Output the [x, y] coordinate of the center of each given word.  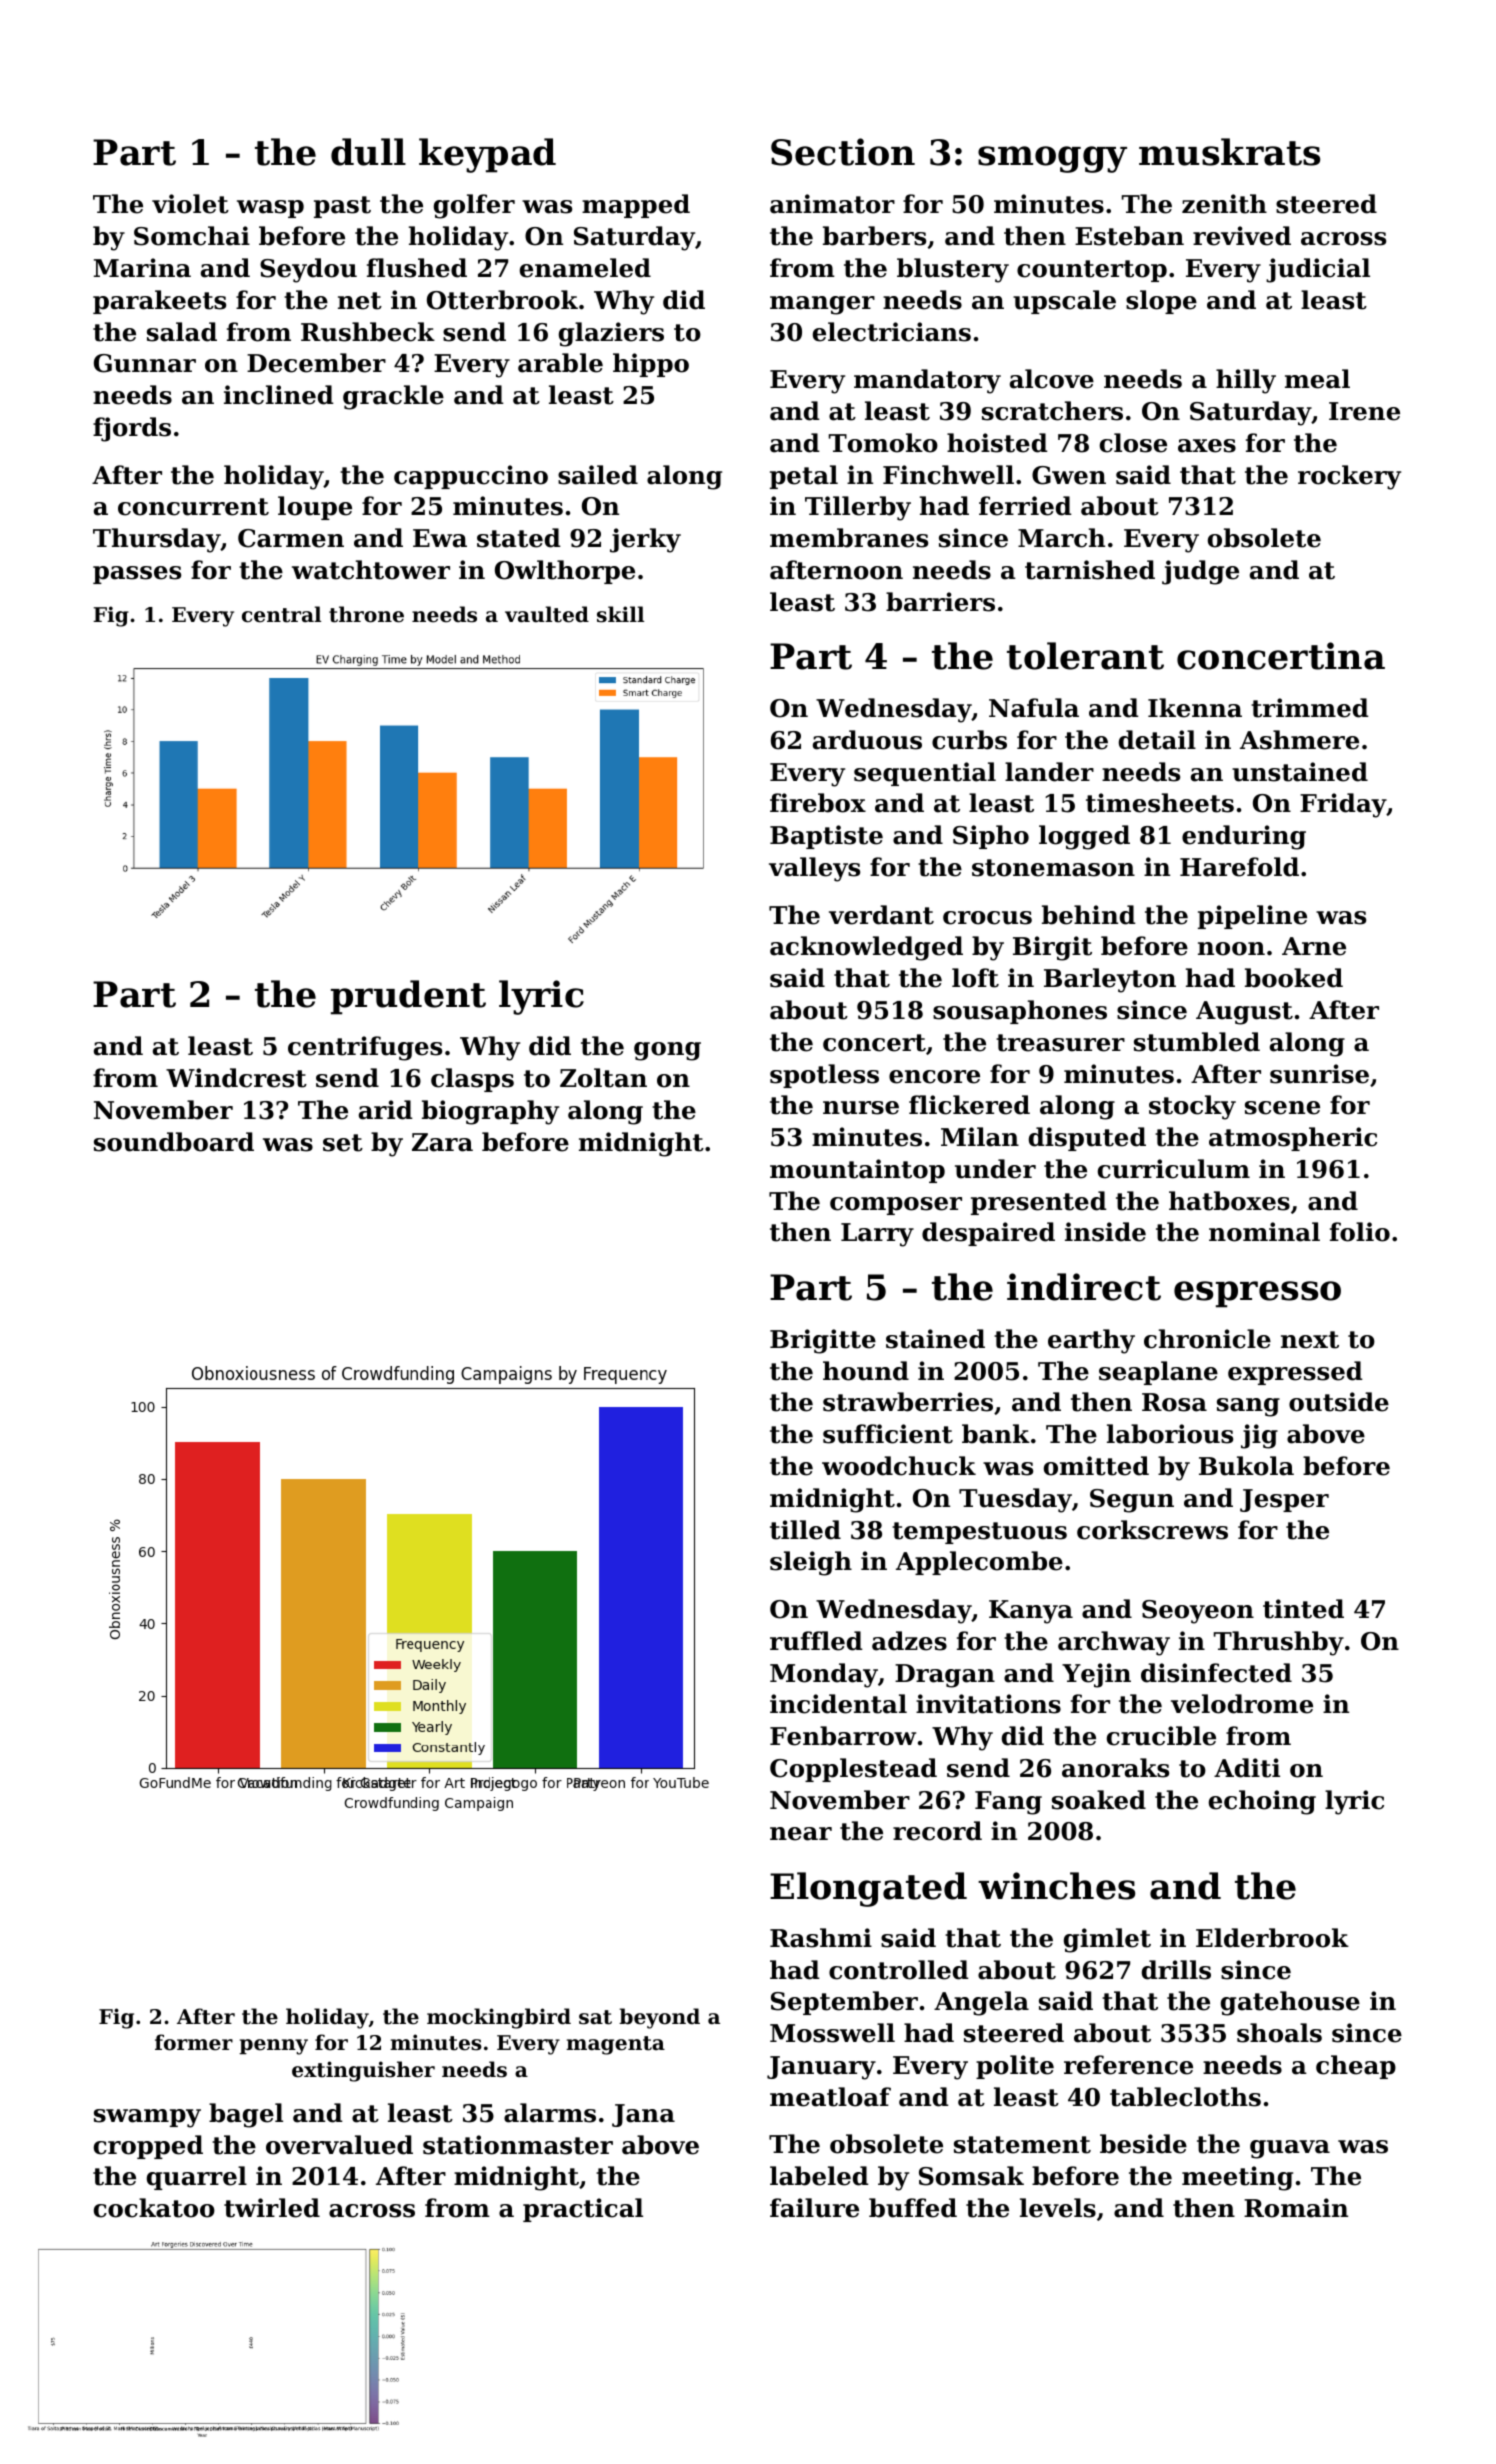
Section [843, 152]
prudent [408, 997]
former [194, 2042]
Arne [1314, 946]
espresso [1257, 1294]
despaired [988, 1234]
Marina [142, 268]
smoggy [1052, 159]
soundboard [174, 1142]
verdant [881, 915]
